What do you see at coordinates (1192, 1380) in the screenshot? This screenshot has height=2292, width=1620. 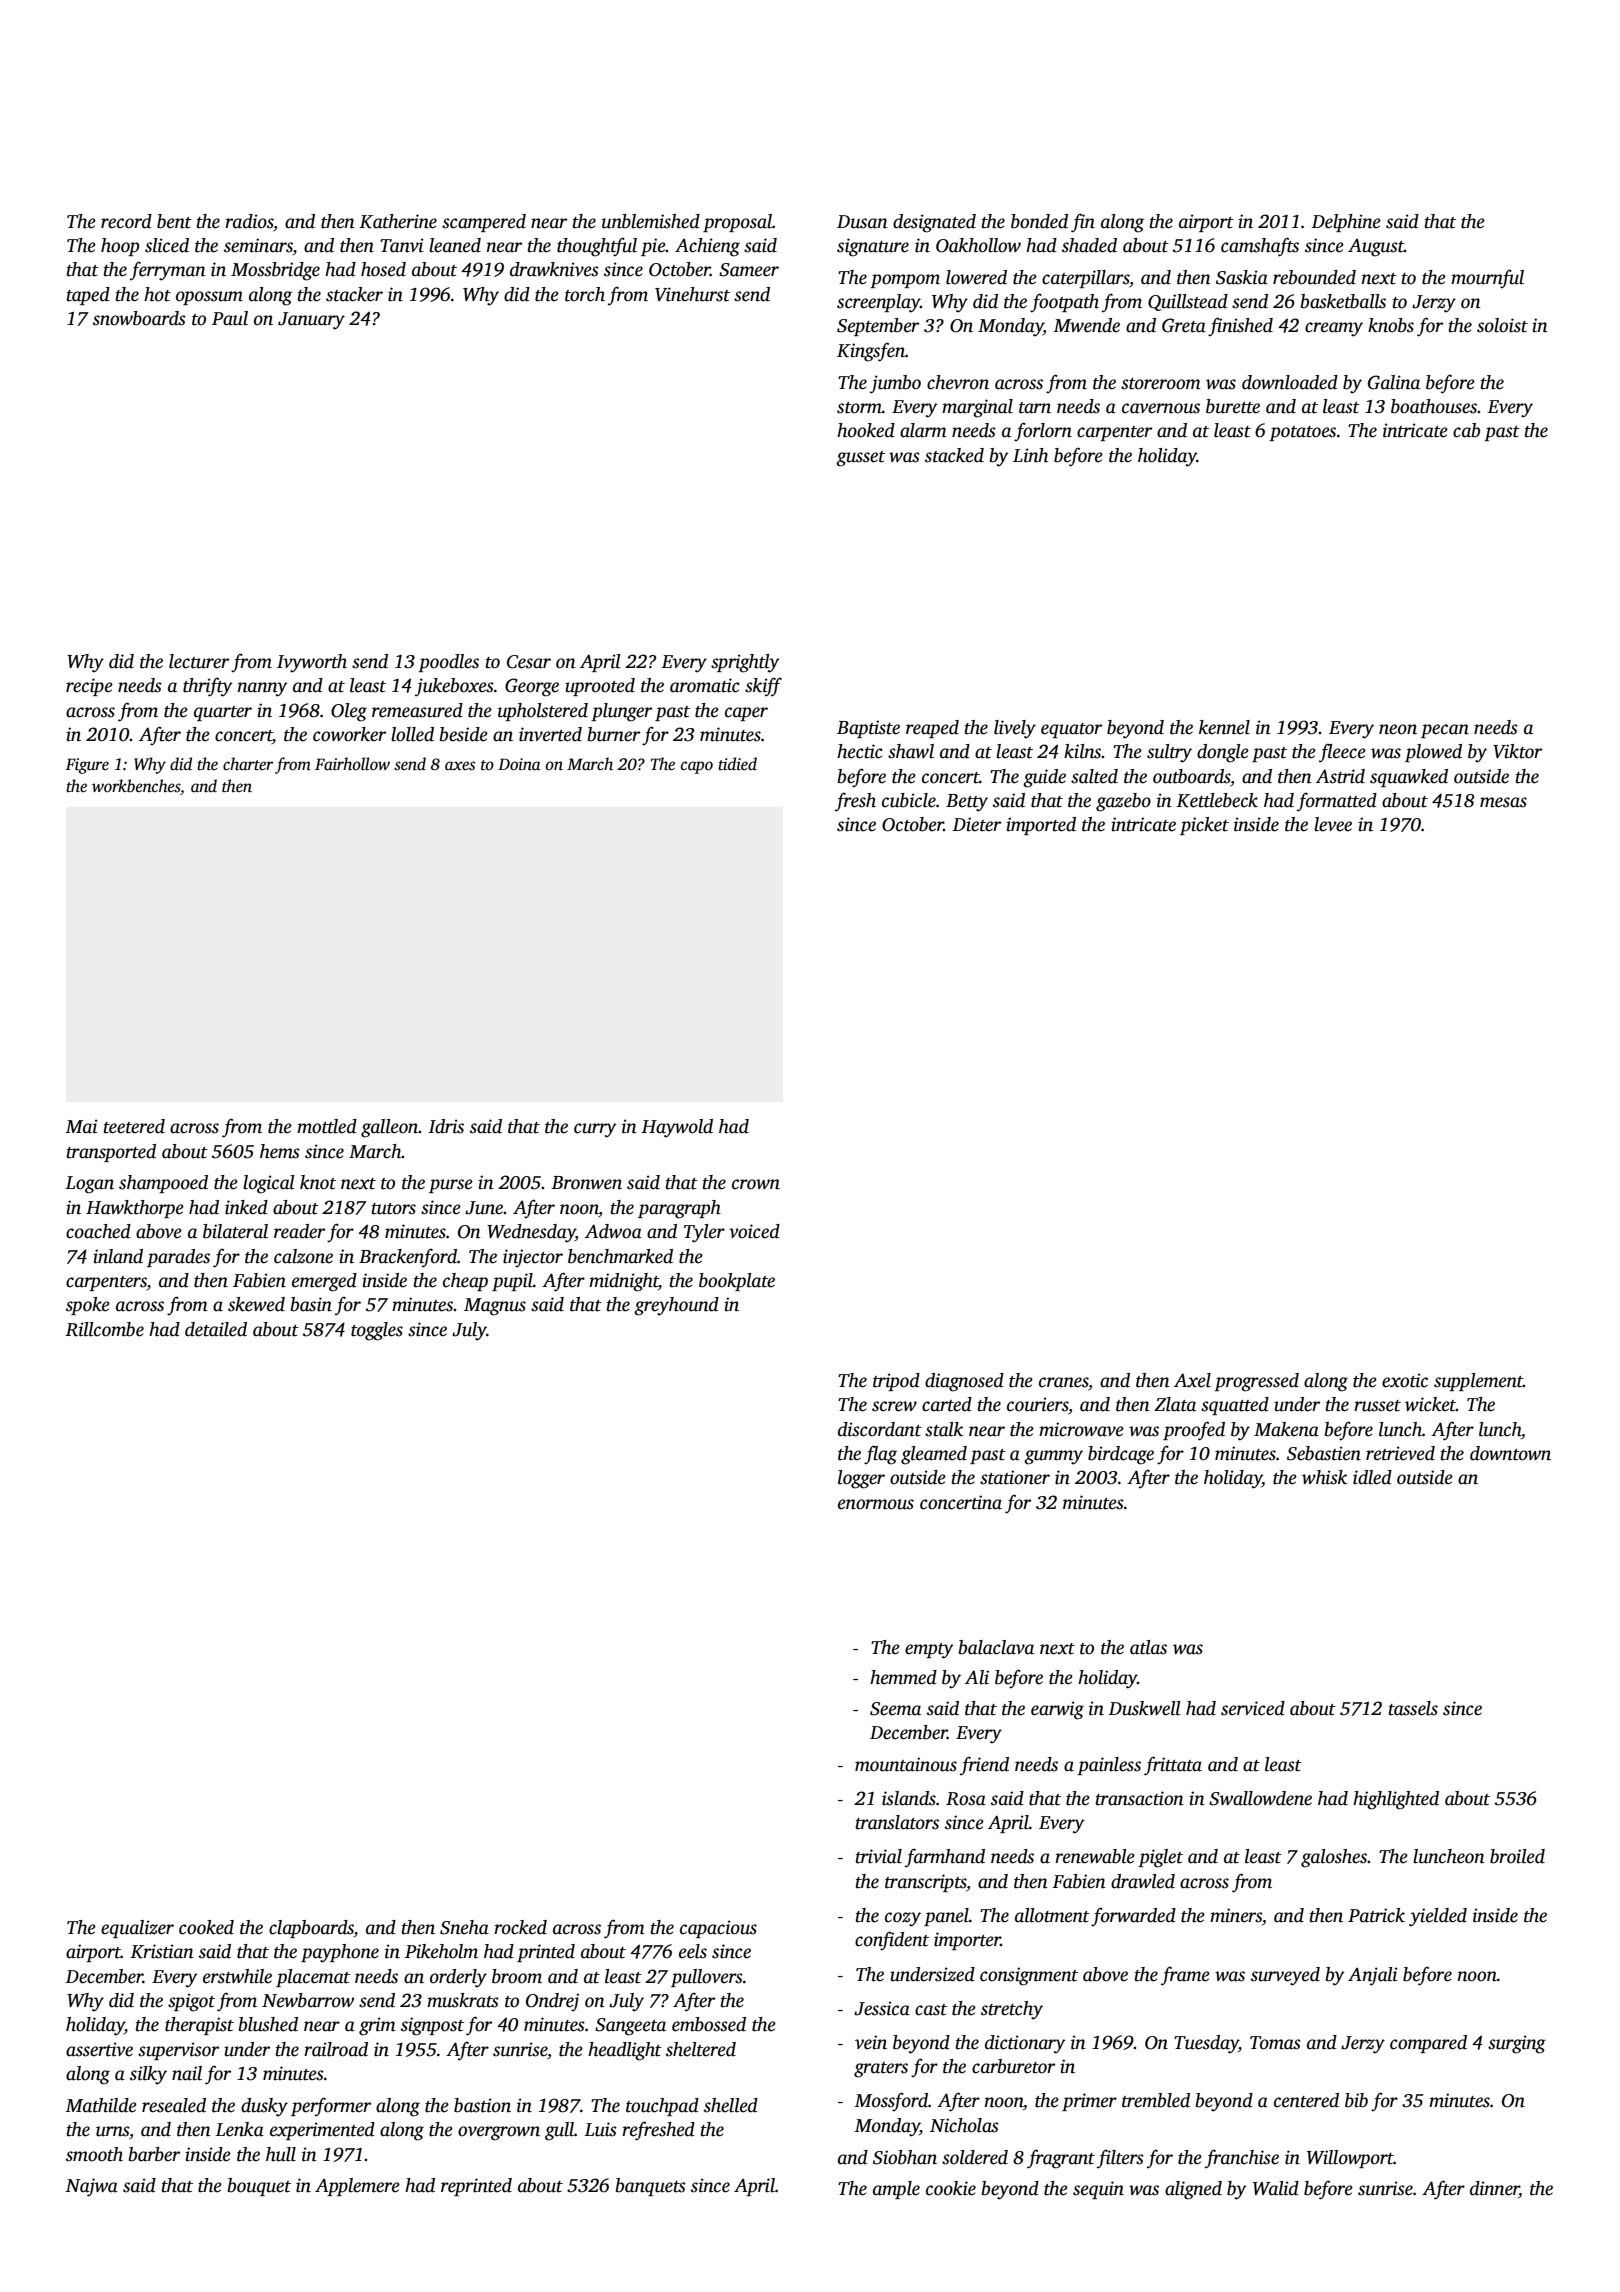 I see `Axel` at bounding box center [1192, 1380].
